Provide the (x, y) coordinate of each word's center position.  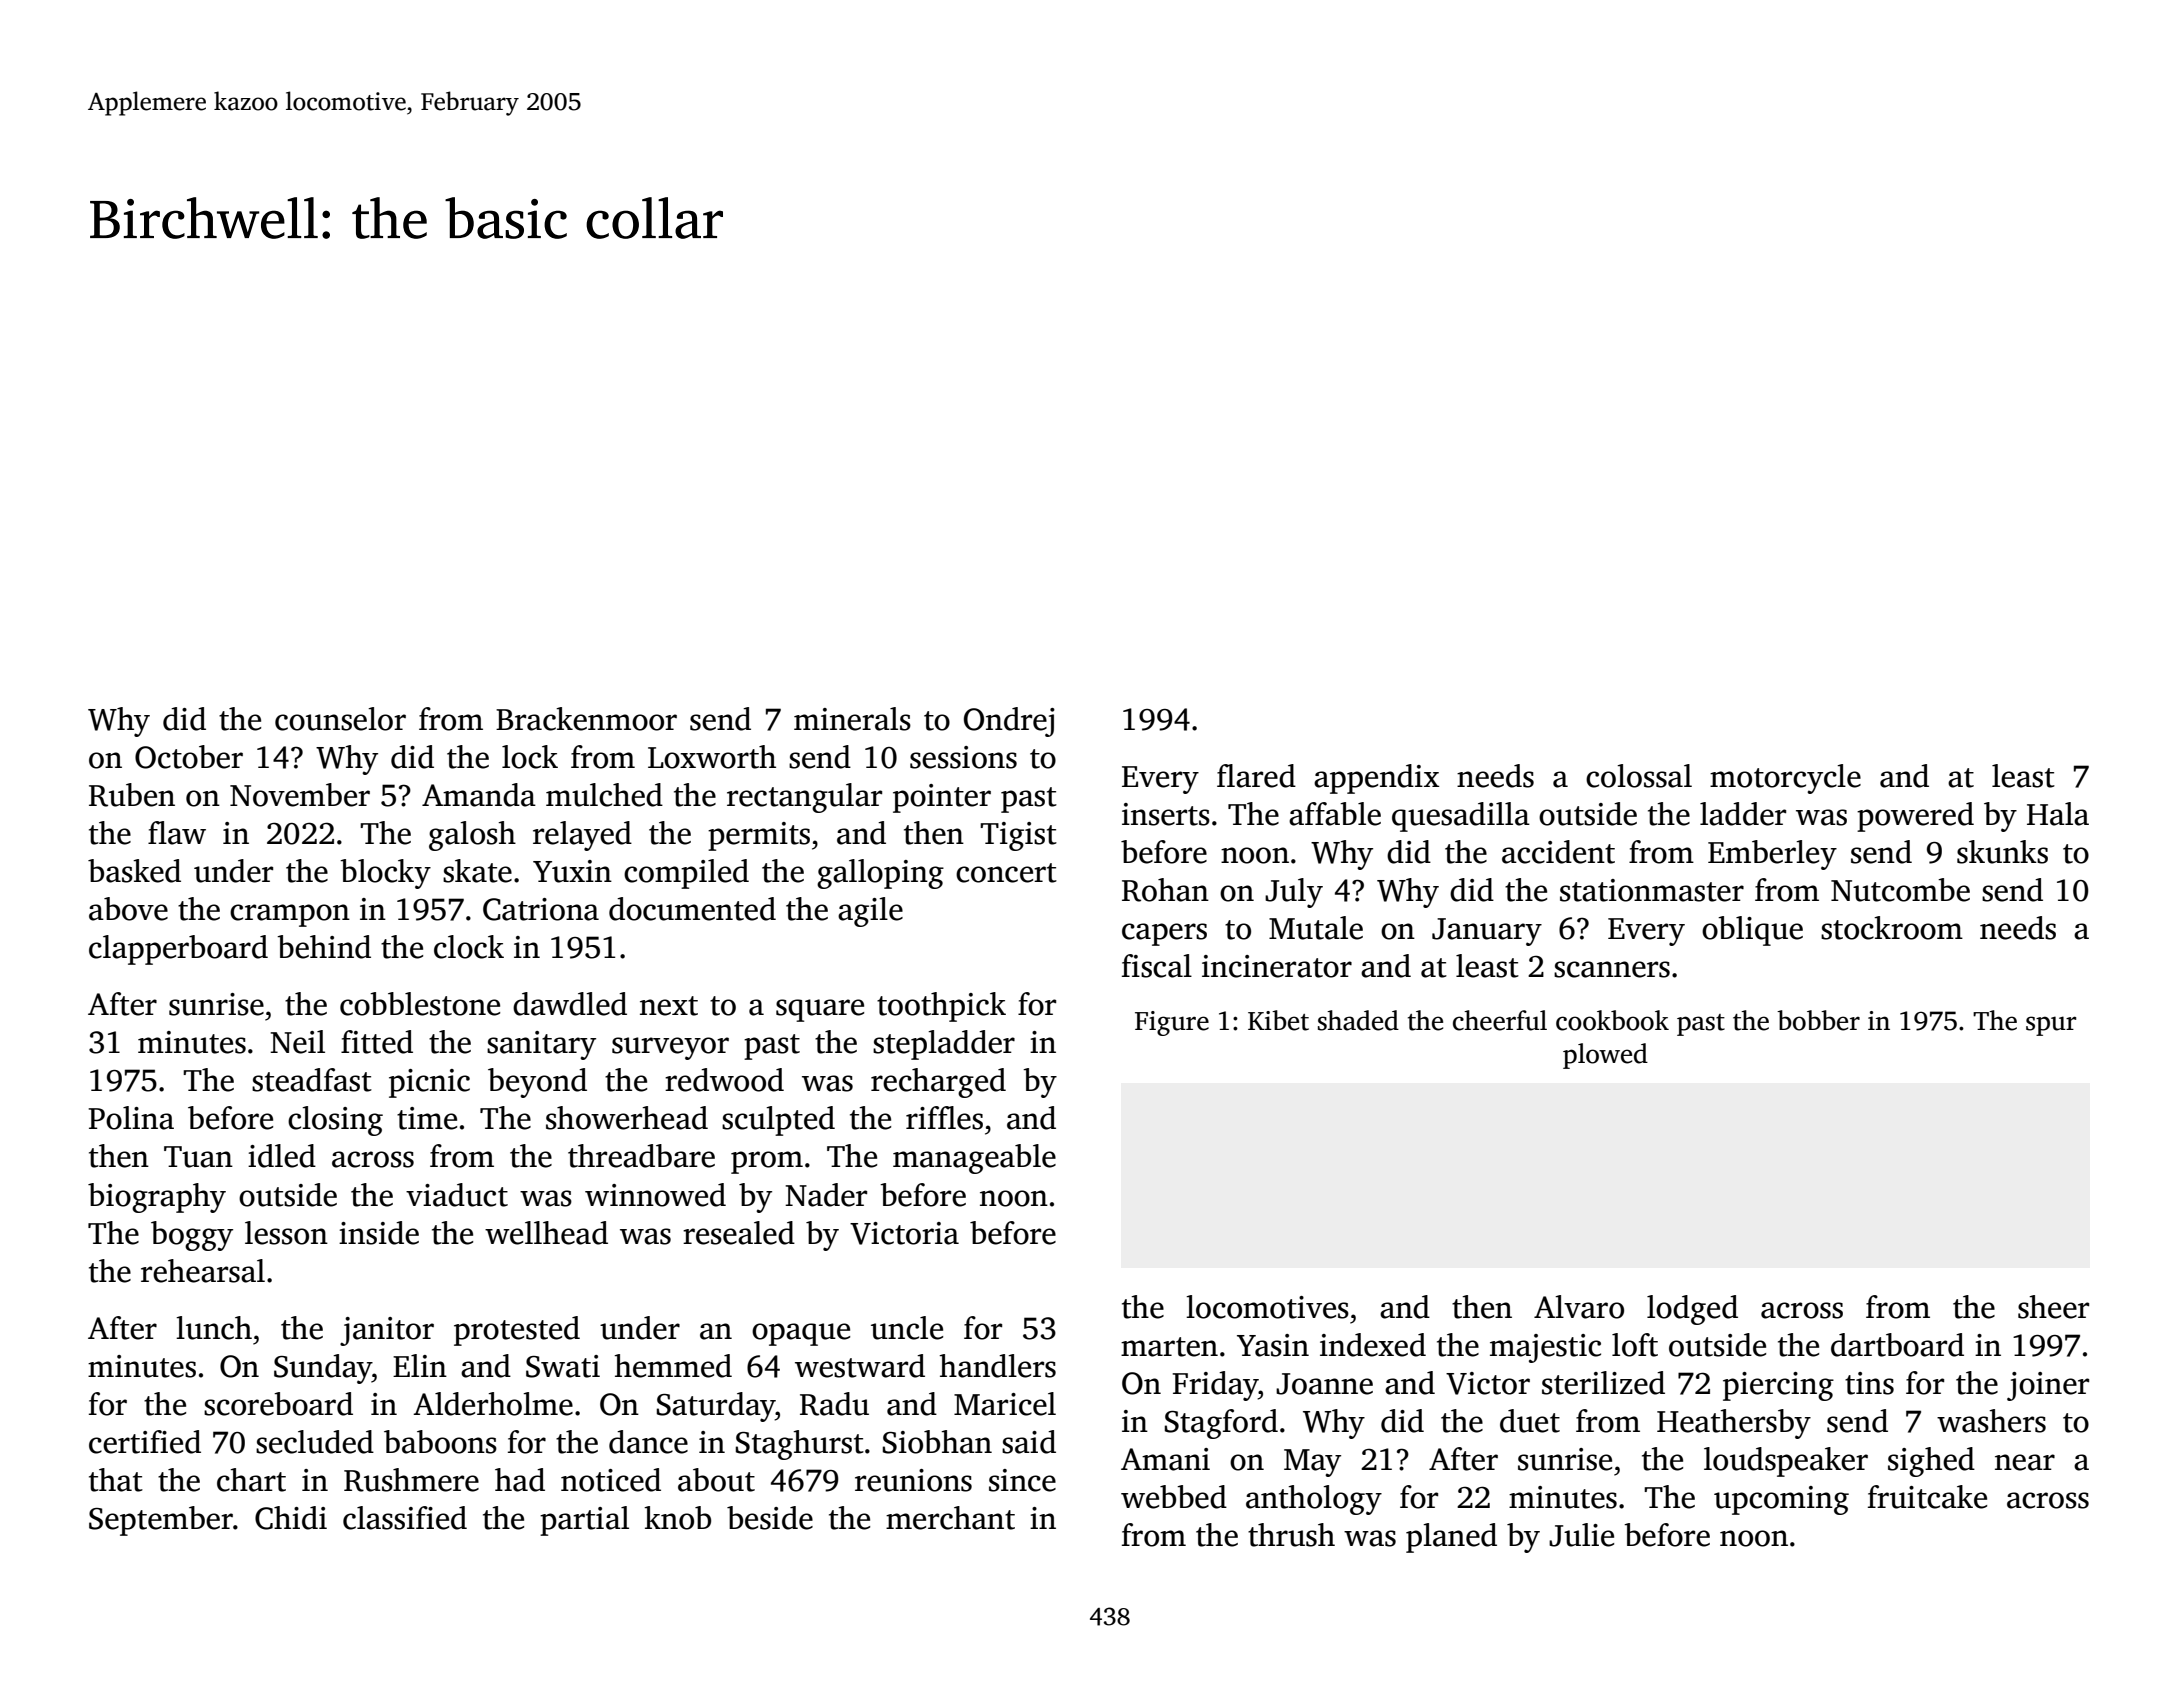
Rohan (1165, 890)
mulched (604, 795)
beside (770, 1518)
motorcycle (1785, 779)
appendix (1376, 779)
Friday (1215, 1386)
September (161, 1521)
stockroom (1892, 928)
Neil (297, 1042)
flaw (177, 833)
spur (2051, 1026)
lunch (214, 1328)
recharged (938, 1083)
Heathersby (1734, 1424)
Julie (1581, 1535)
